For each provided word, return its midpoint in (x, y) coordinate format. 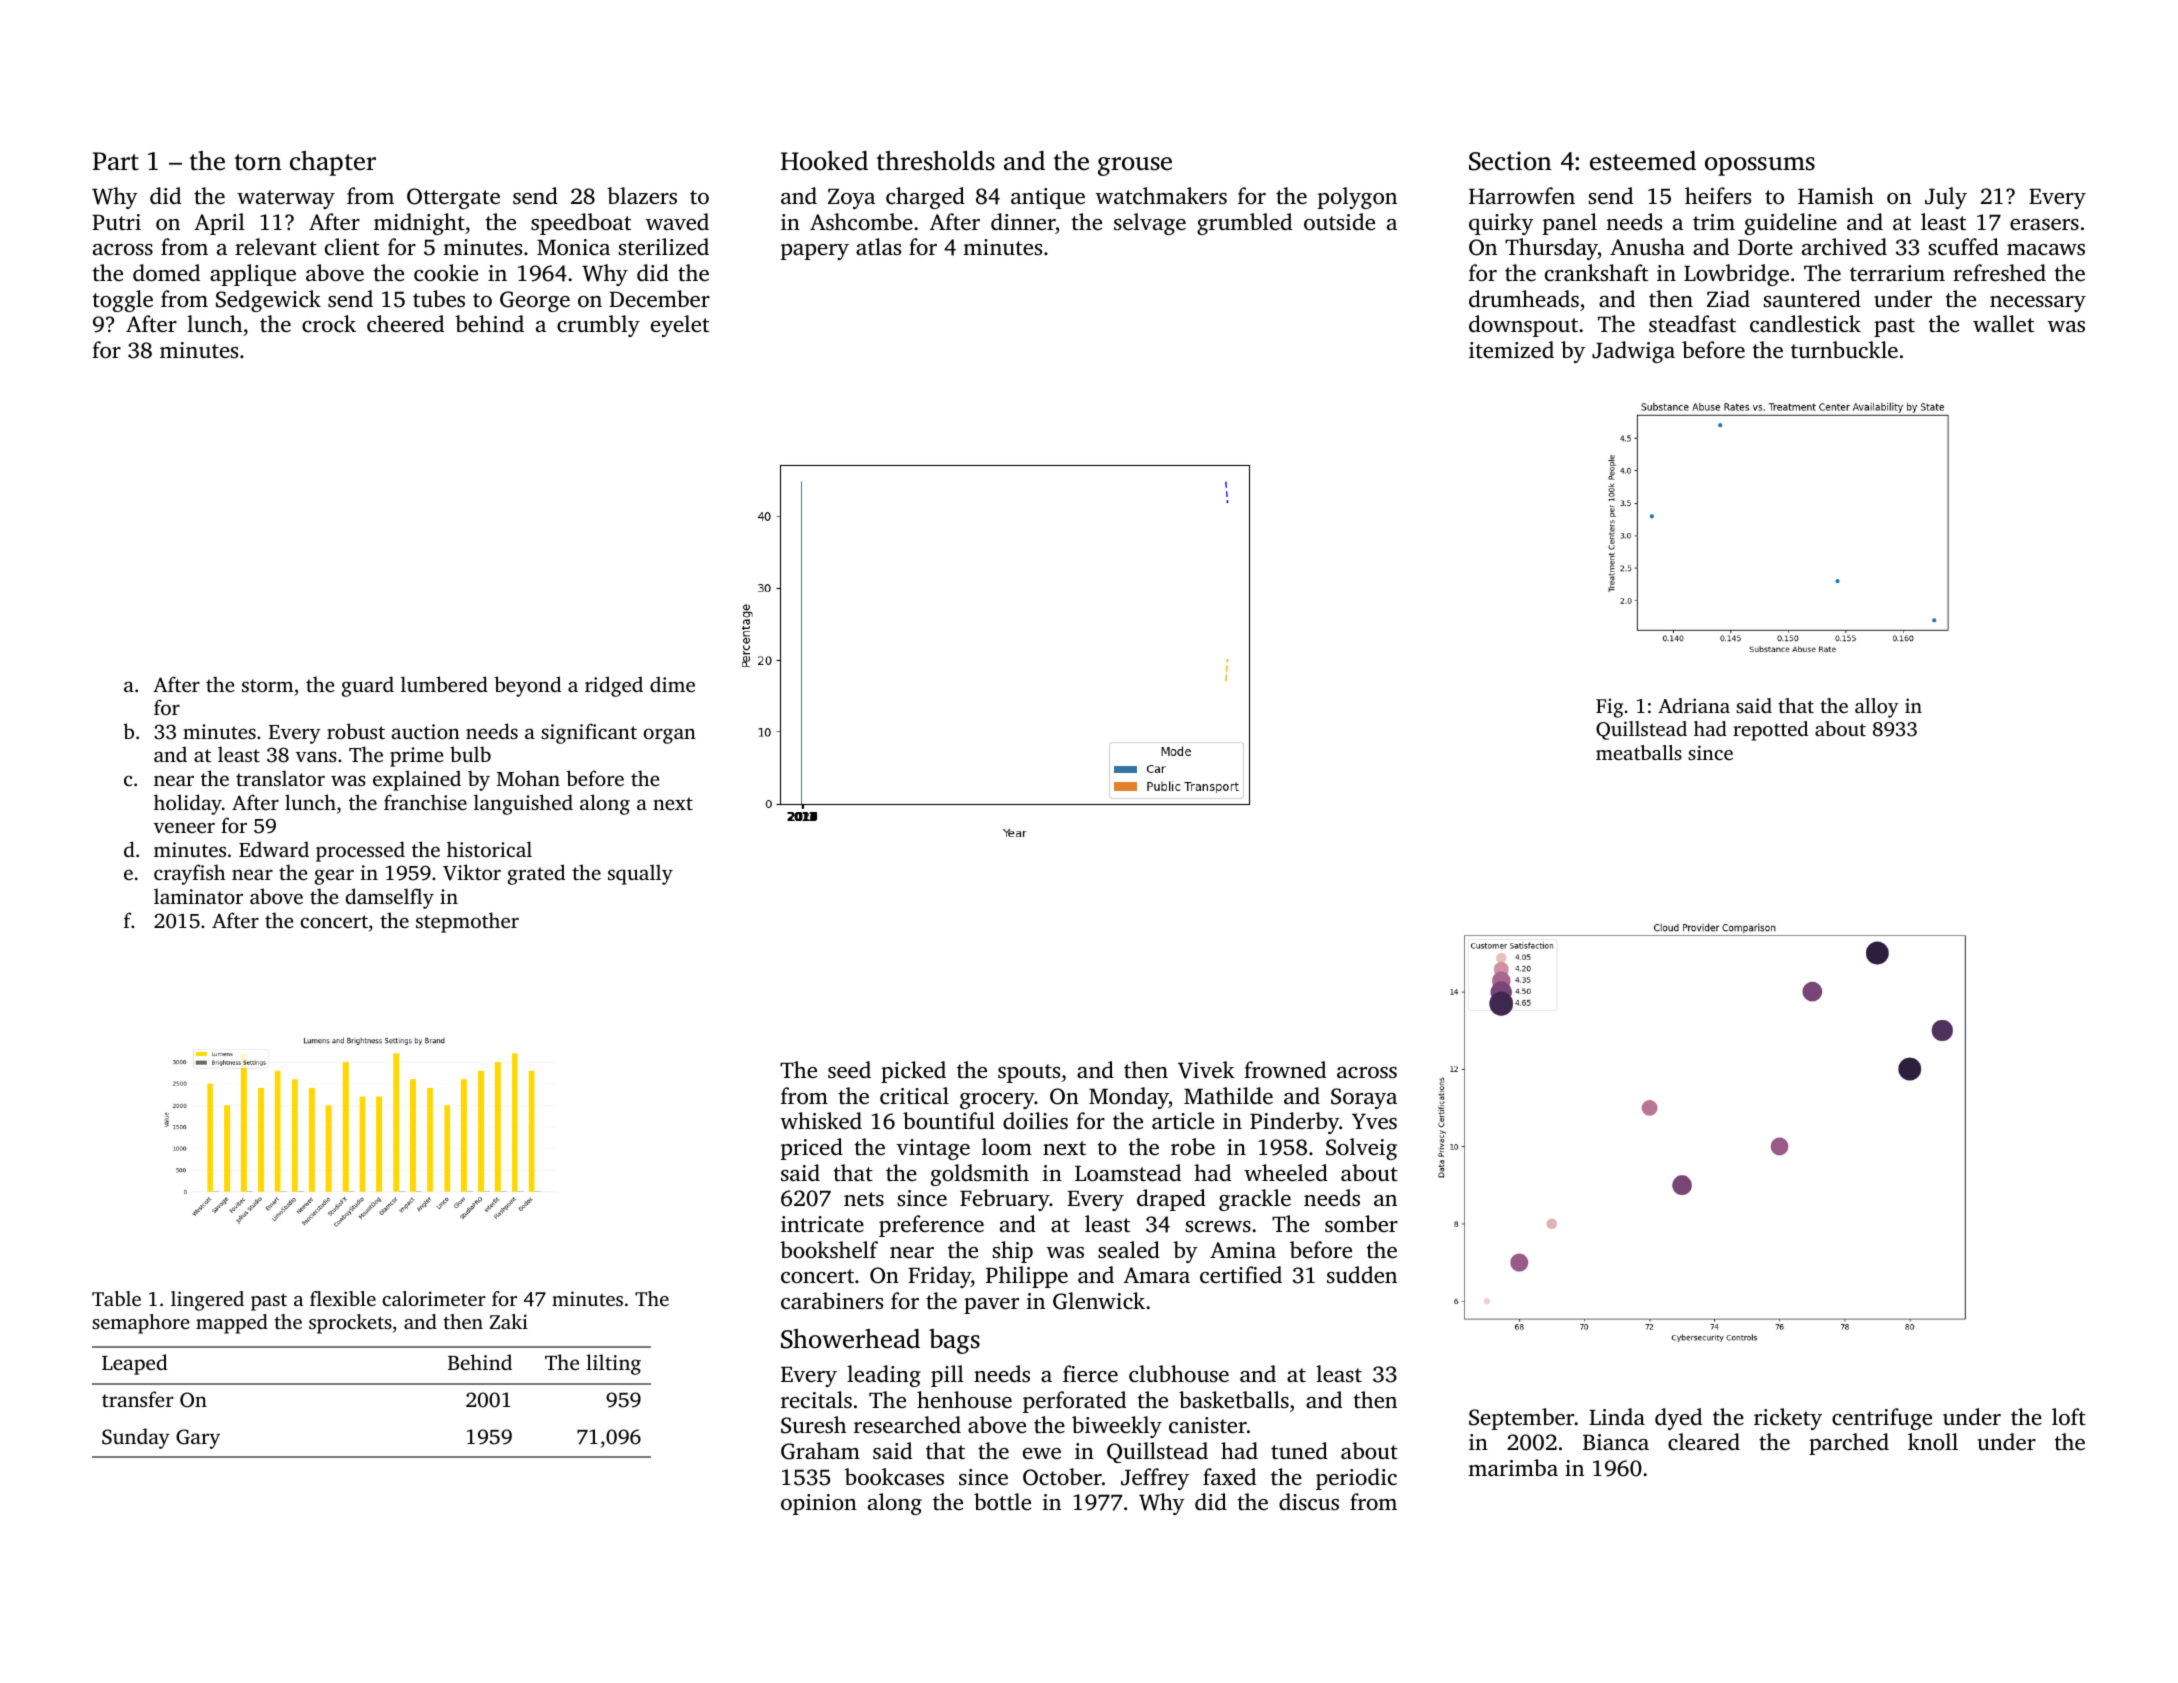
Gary (198, 1439)
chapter (333, 163)
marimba (1513, 1467)
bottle (1002, 1501)
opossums (1760, 166)
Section (1510, 161)
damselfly (390, 898)
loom (1007, 1146)
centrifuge (1882, 1419)
